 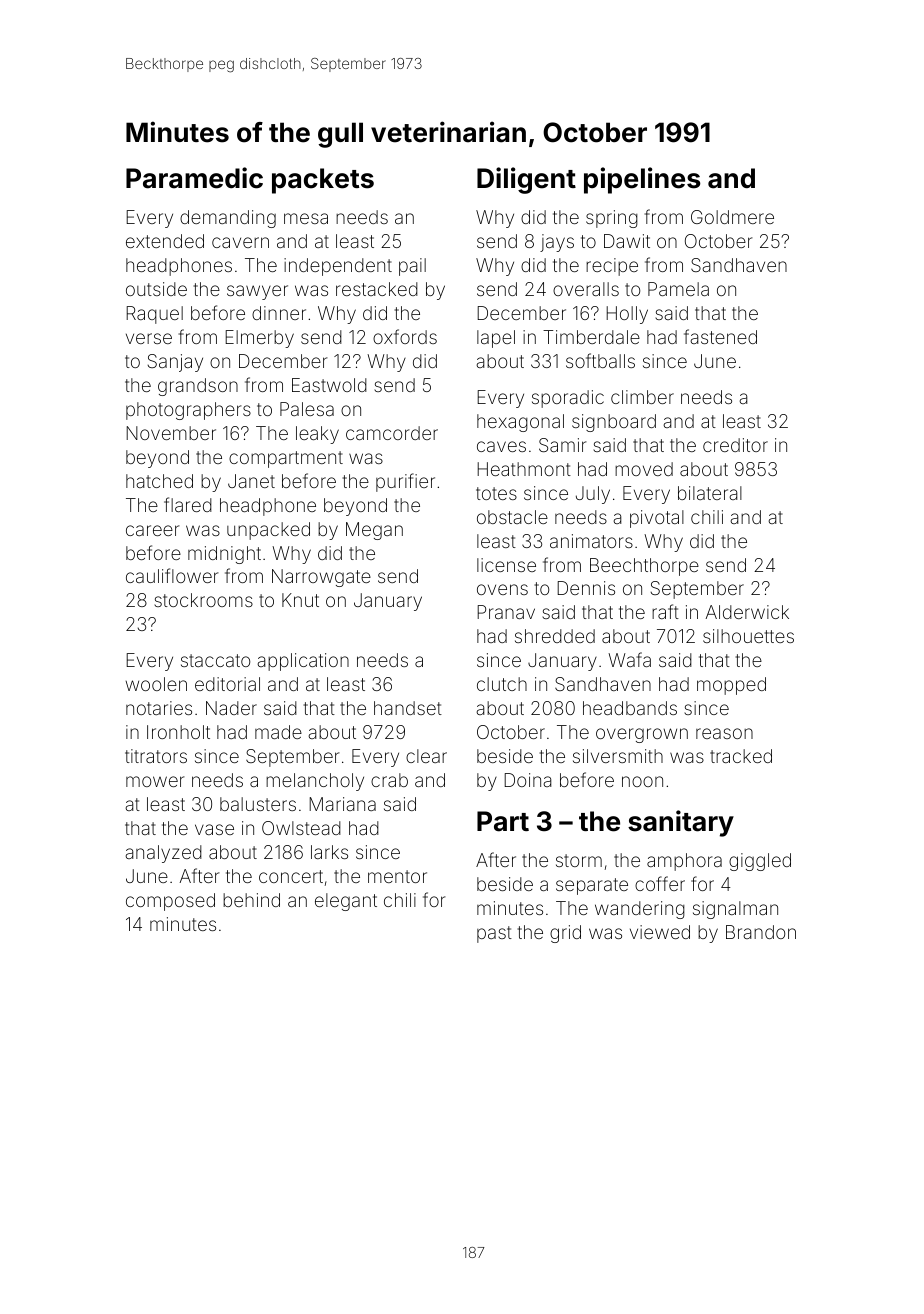 I want to click on vase, so click(x=214, y=829).
